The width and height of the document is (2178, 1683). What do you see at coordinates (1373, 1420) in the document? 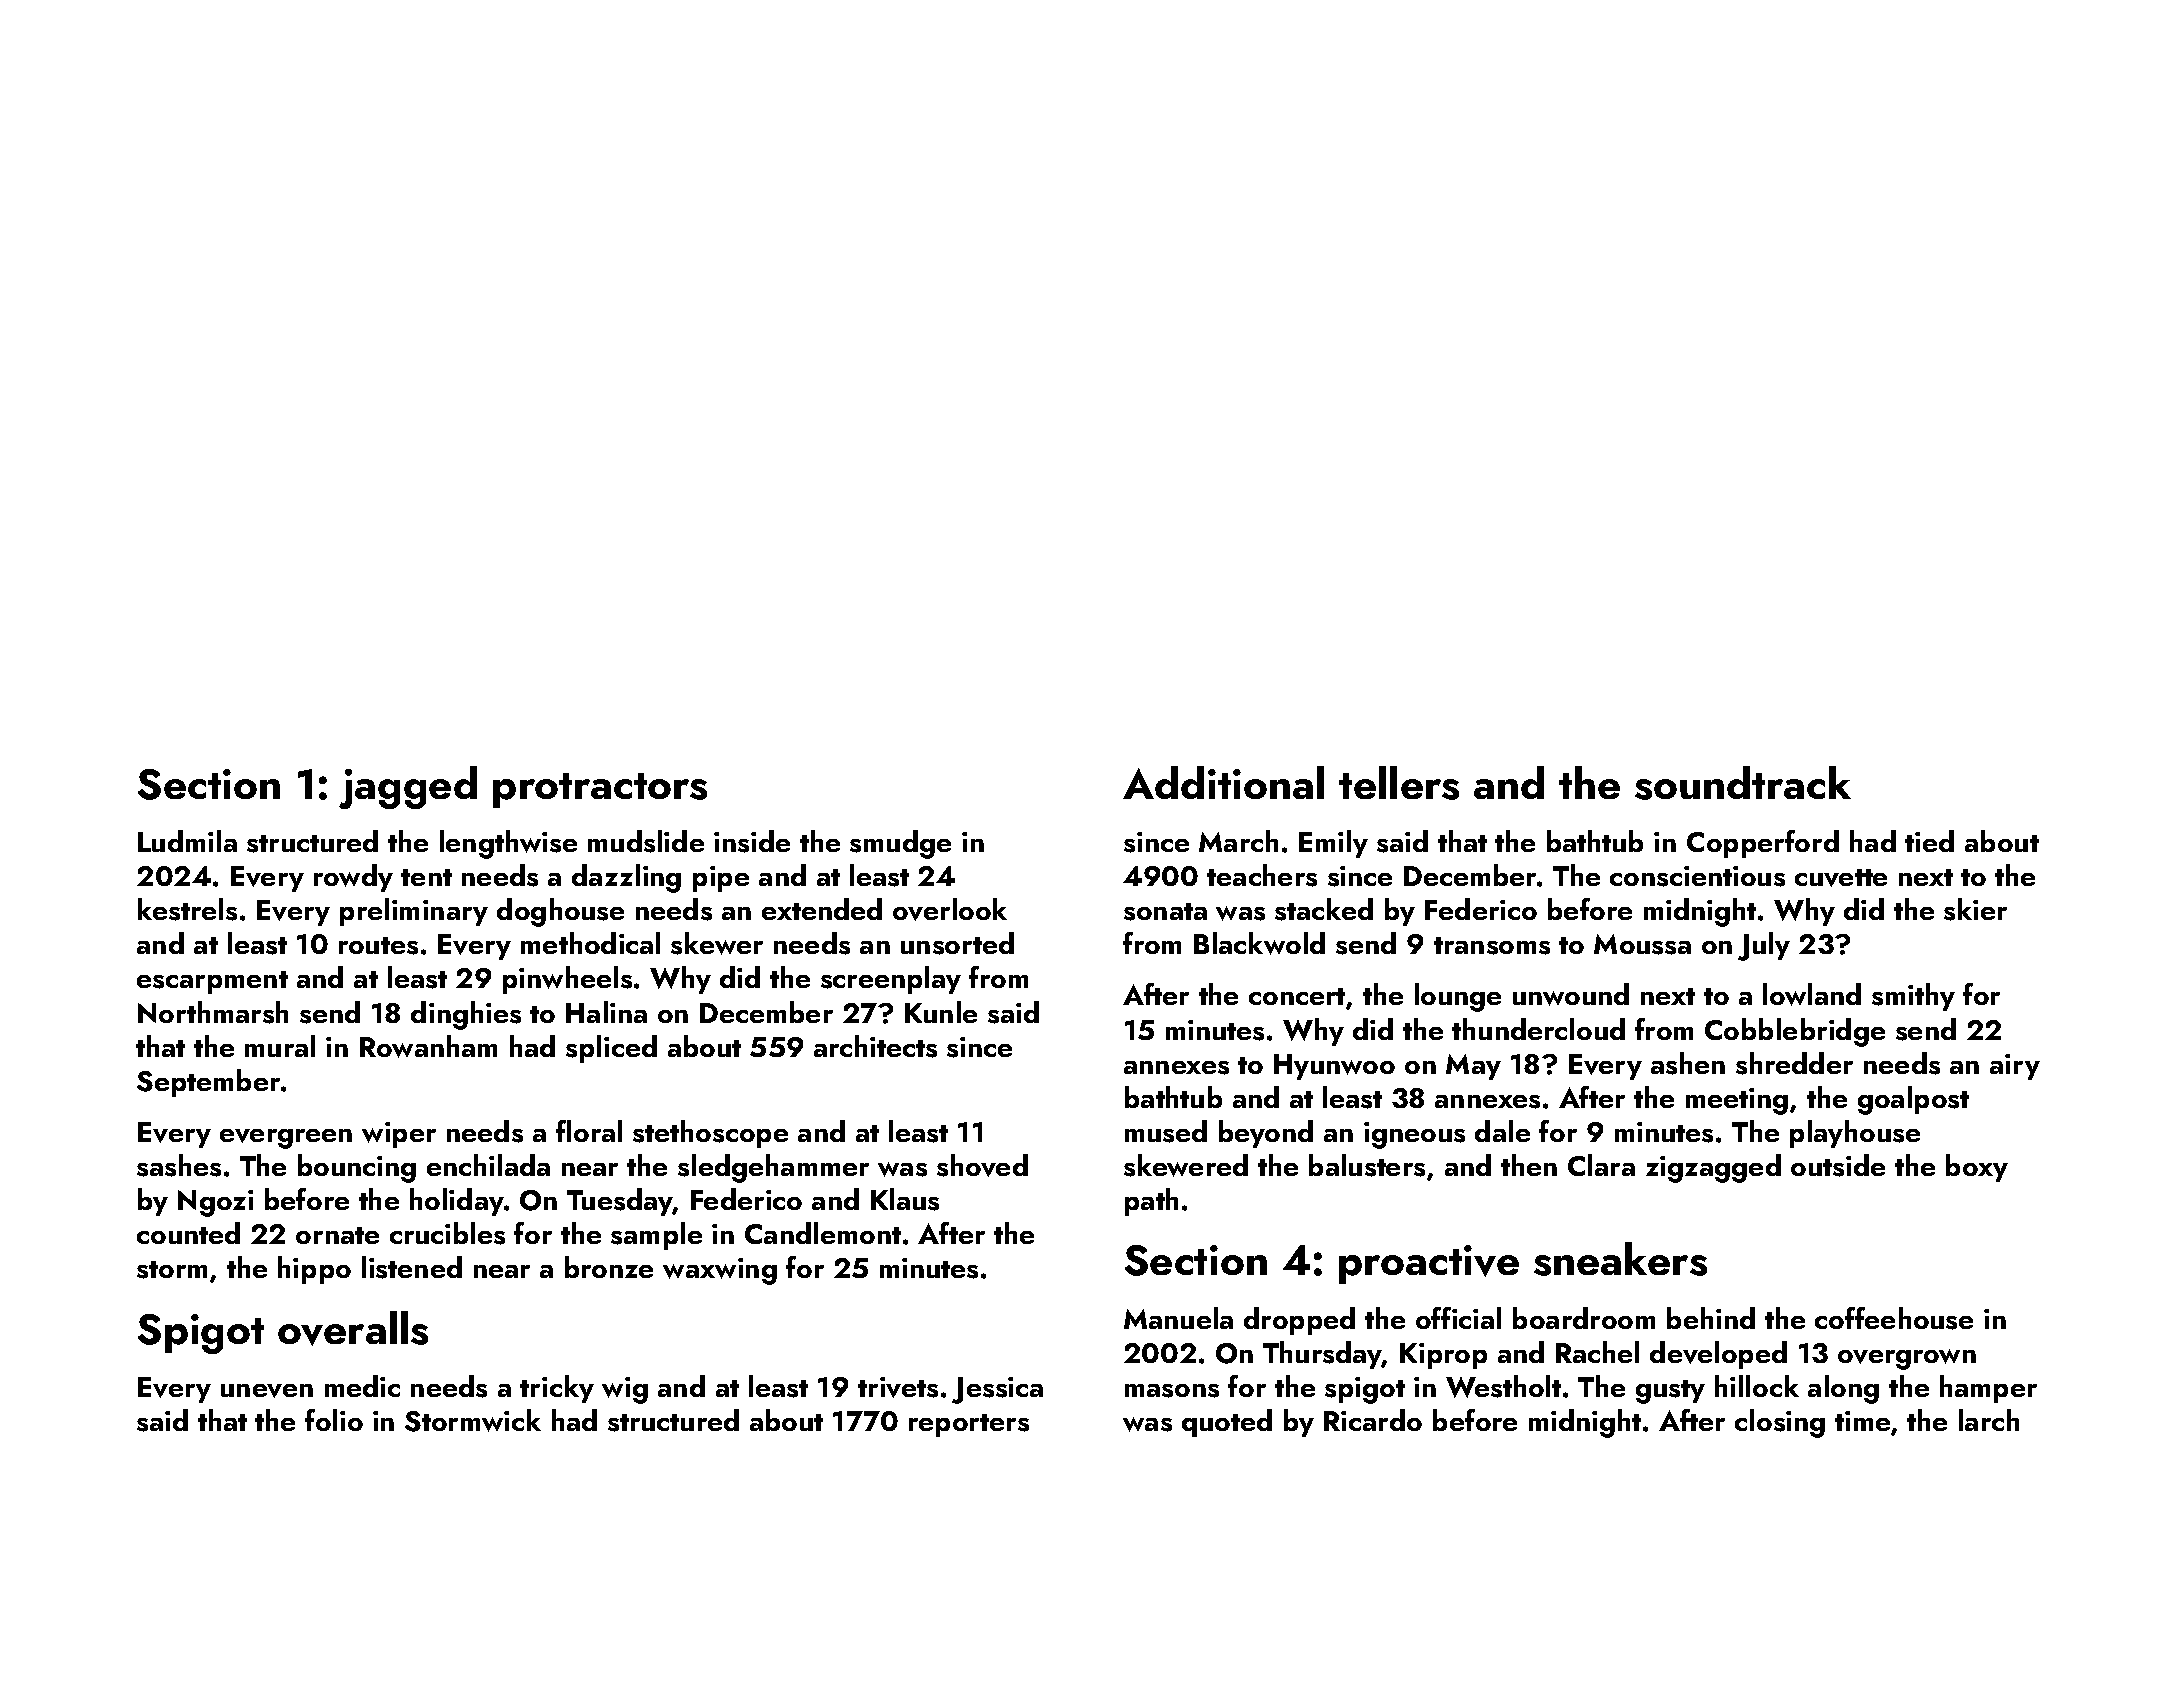
I see `Ricardo` at bounding box center [1373, 1420].
